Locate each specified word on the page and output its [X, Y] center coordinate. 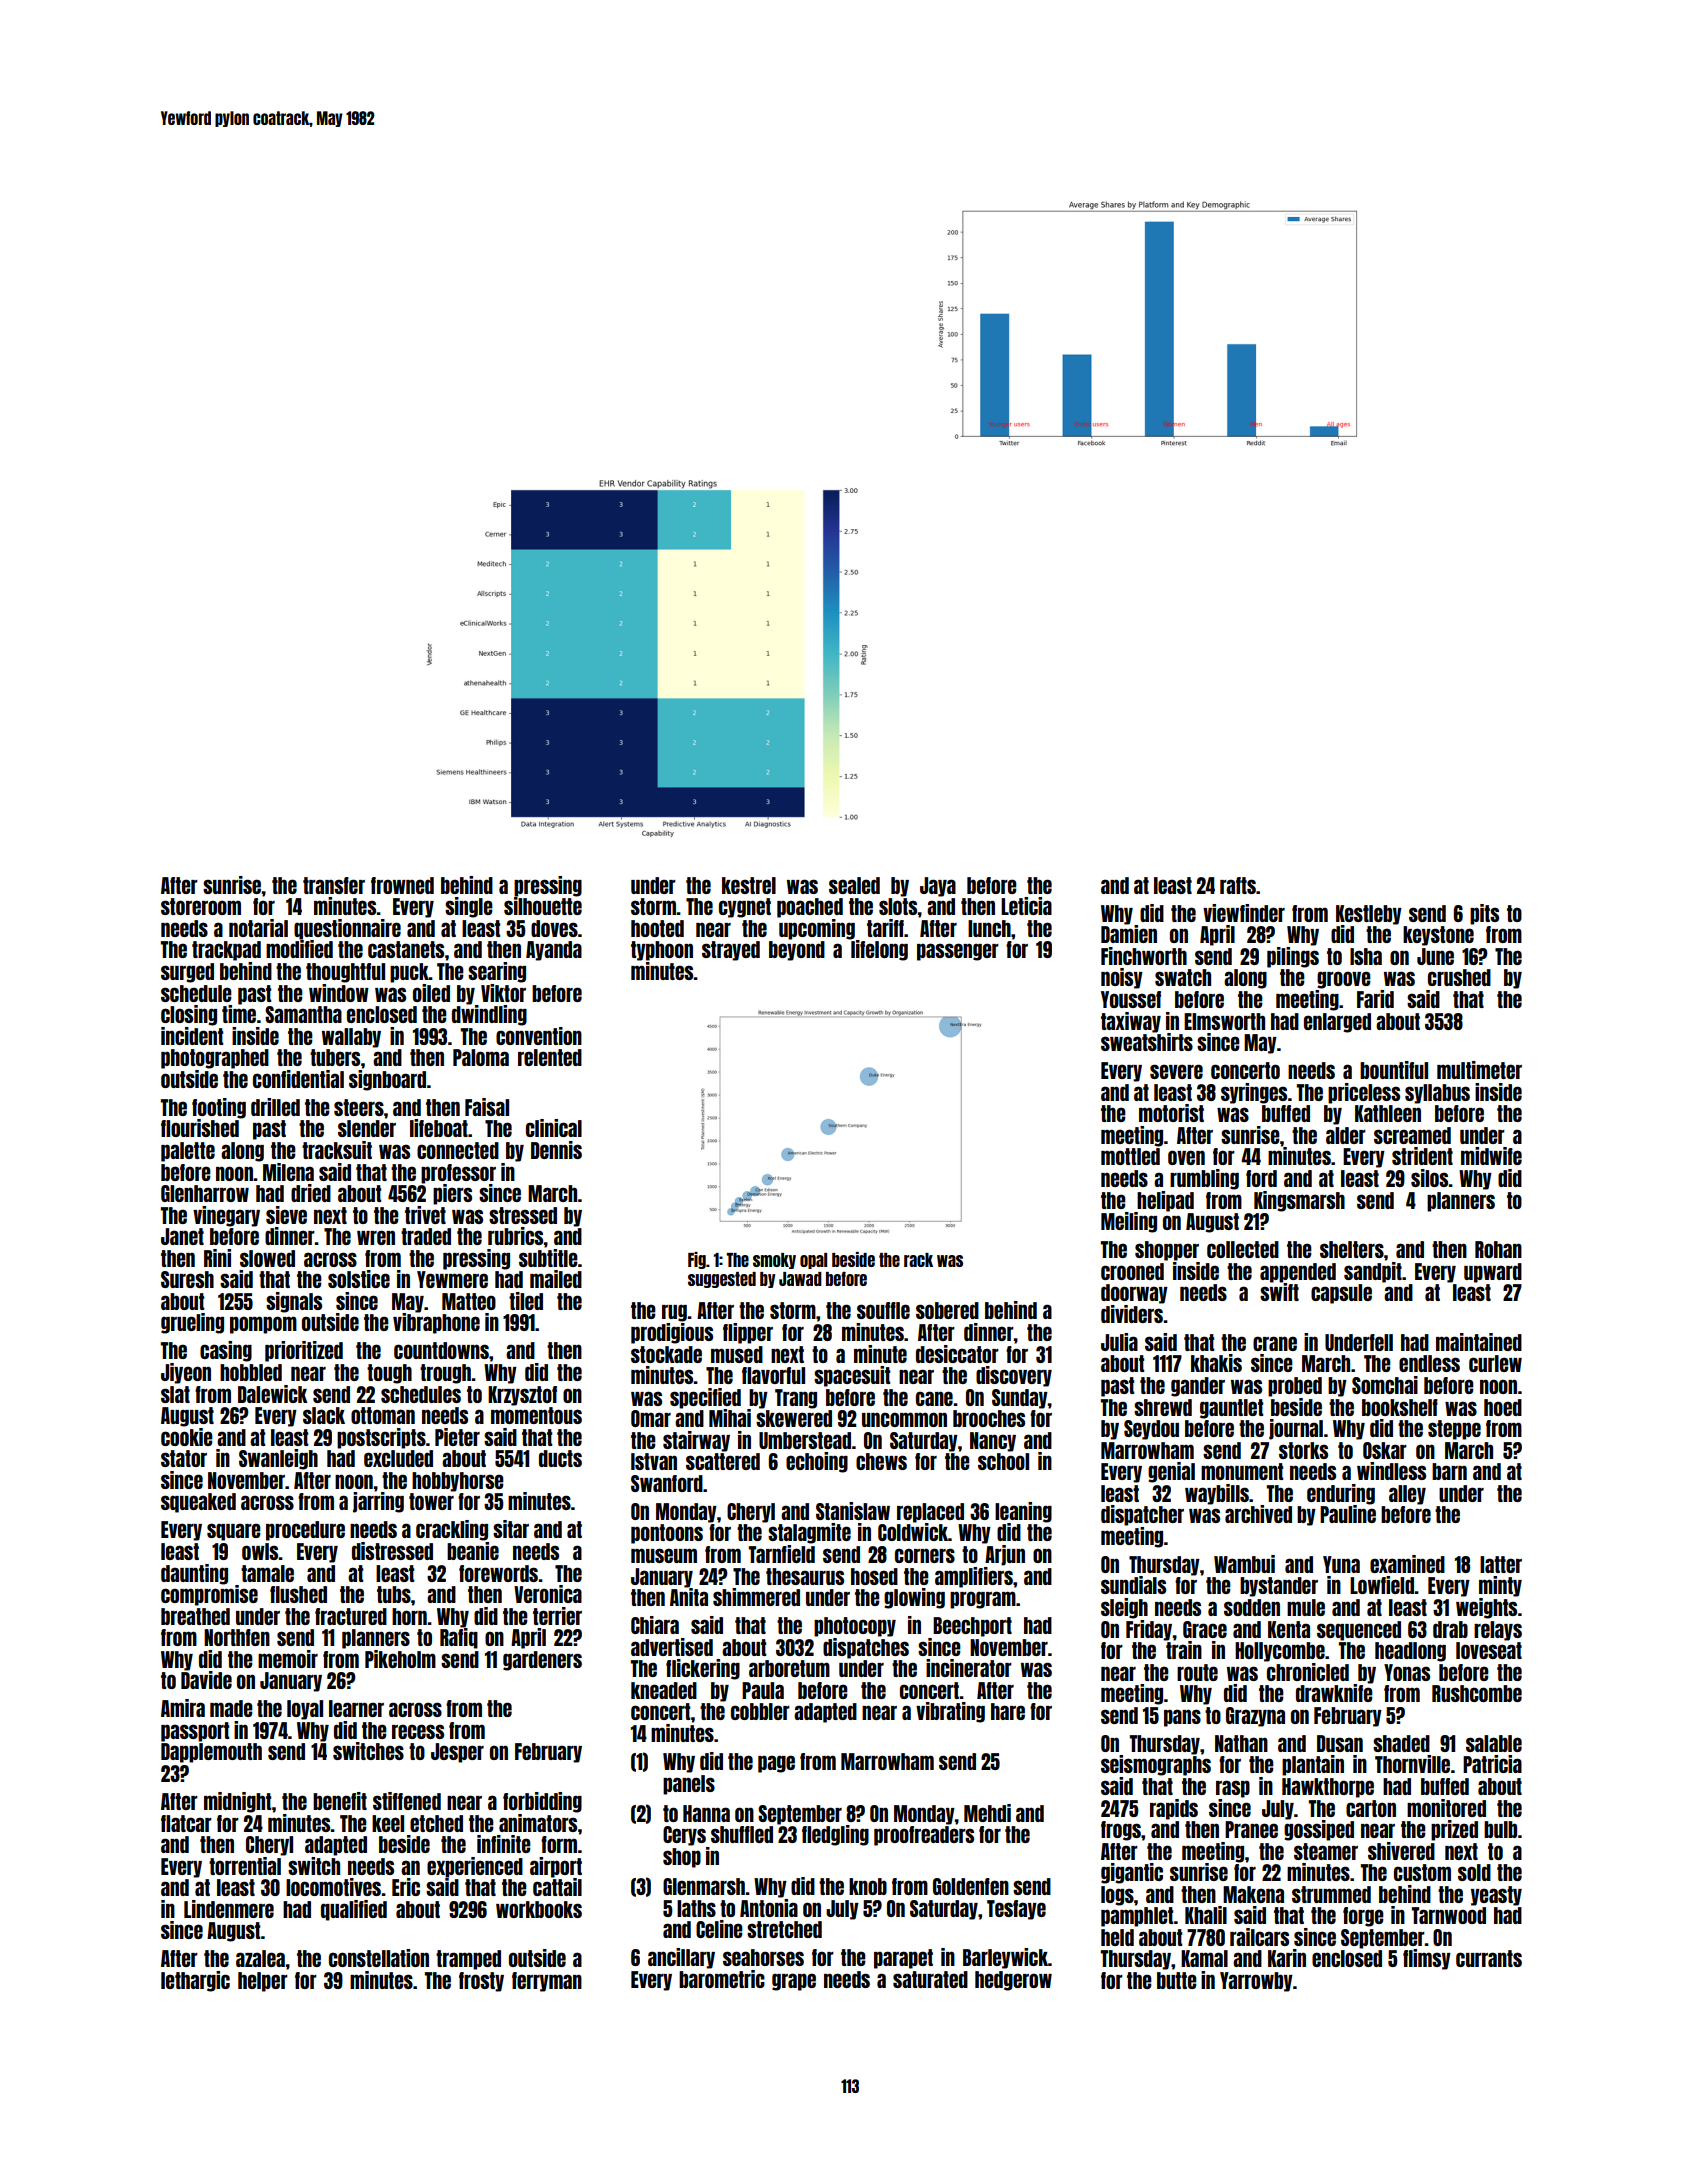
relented [550, 1057]
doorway [1134, 1294]
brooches [989, 1418]
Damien [1129, 934]
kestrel [749, 885]
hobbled [251, 1372]
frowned [402, 885]
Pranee [1251, 1829]
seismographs [1156, 1765]
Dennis [556, 1150]
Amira [183, 1708]
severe [1176, 1071]
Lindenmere [229, 1909]
